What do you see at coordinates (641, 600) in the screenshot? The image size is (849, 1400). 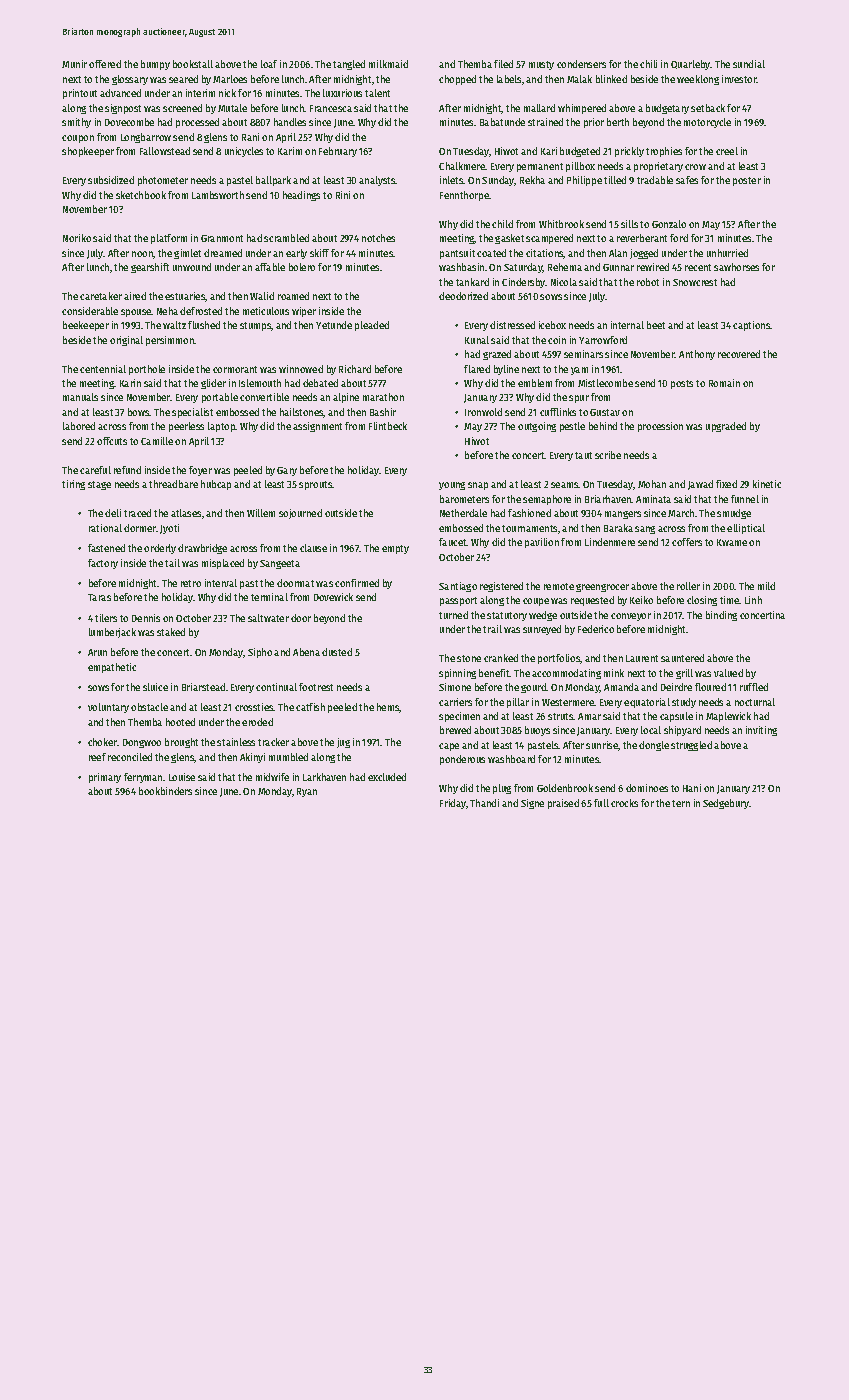 I see `Keiko` at bounding box center [641, 600].
